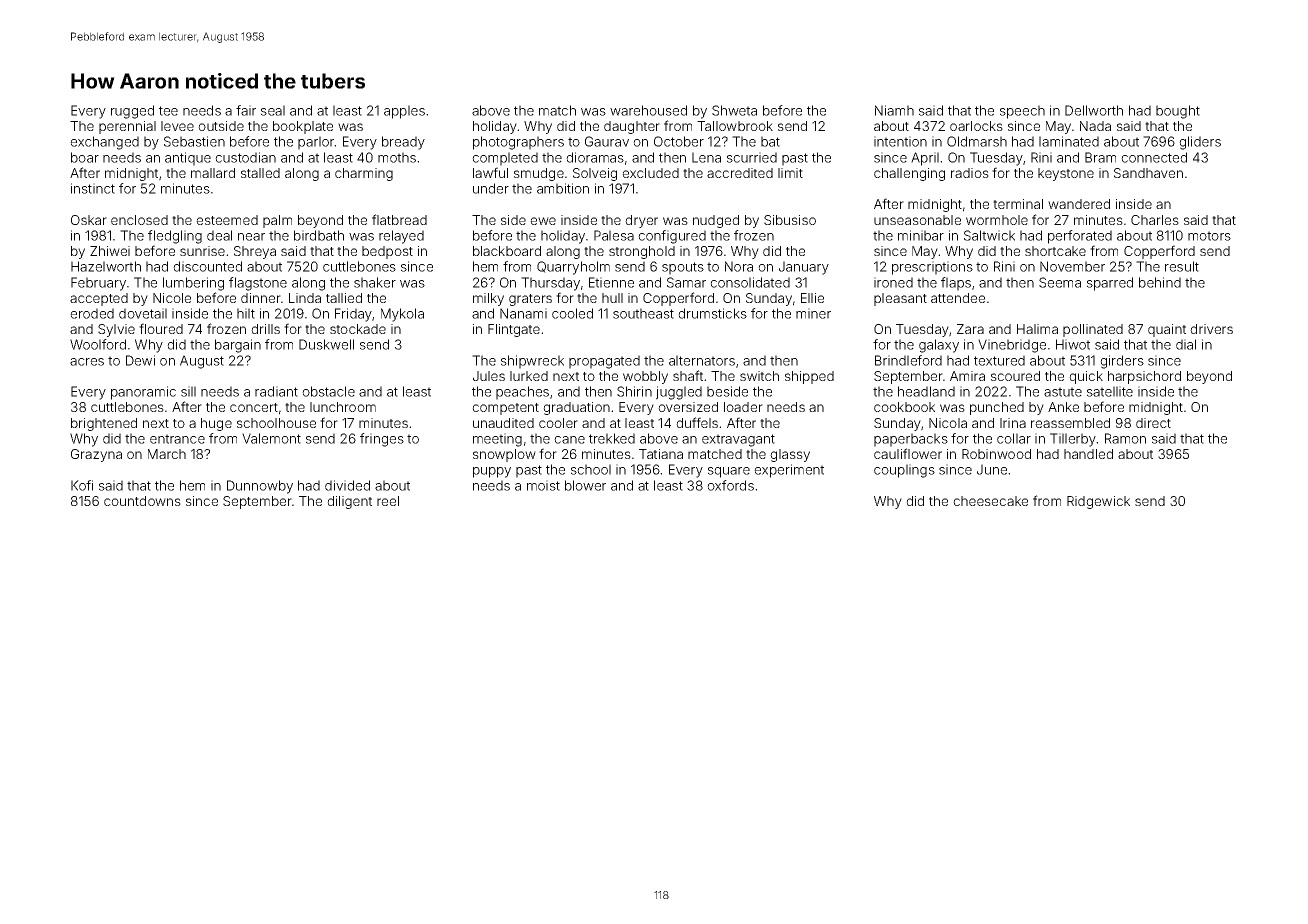 The width and height of the screenshot is (1308, 924). What do you see at coordinates (1148, 173) in the screenshot?
I see `Sandhaven` at bounding box center [1148, 173].
